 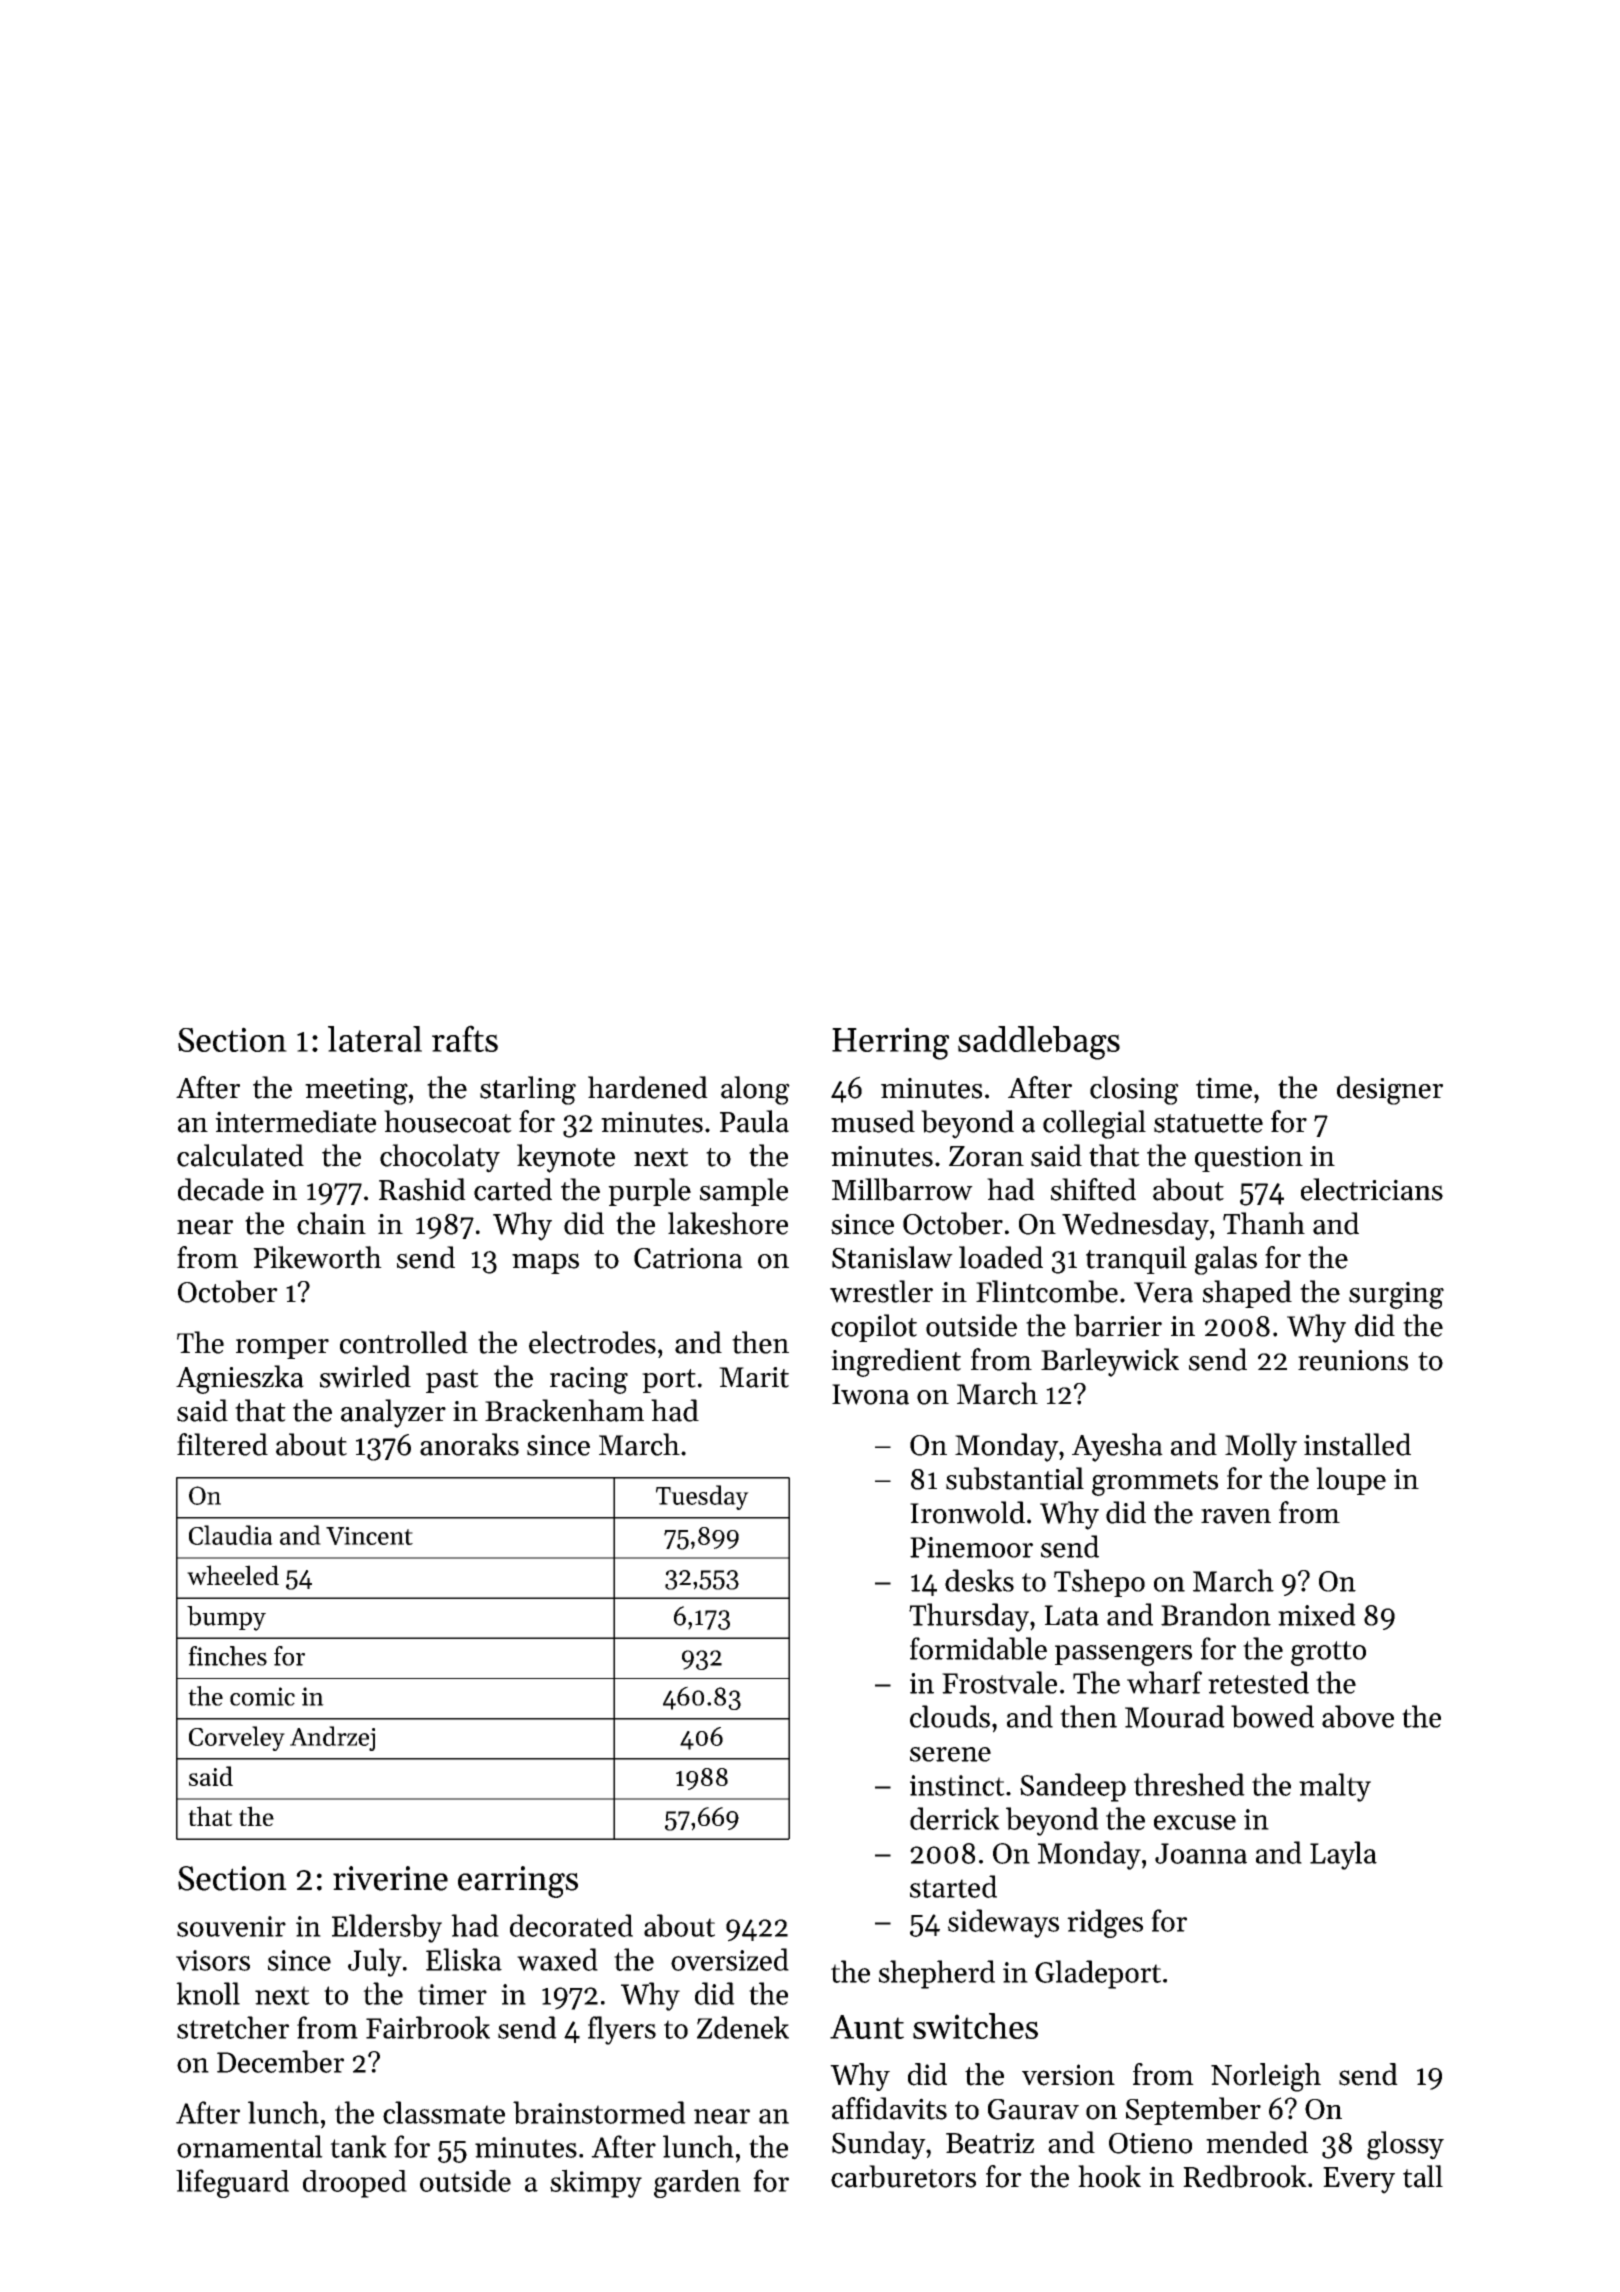 What do you see at coordinates (754, 1377) in the page?
I see `Marit` at bounding box center [754, 1377].
